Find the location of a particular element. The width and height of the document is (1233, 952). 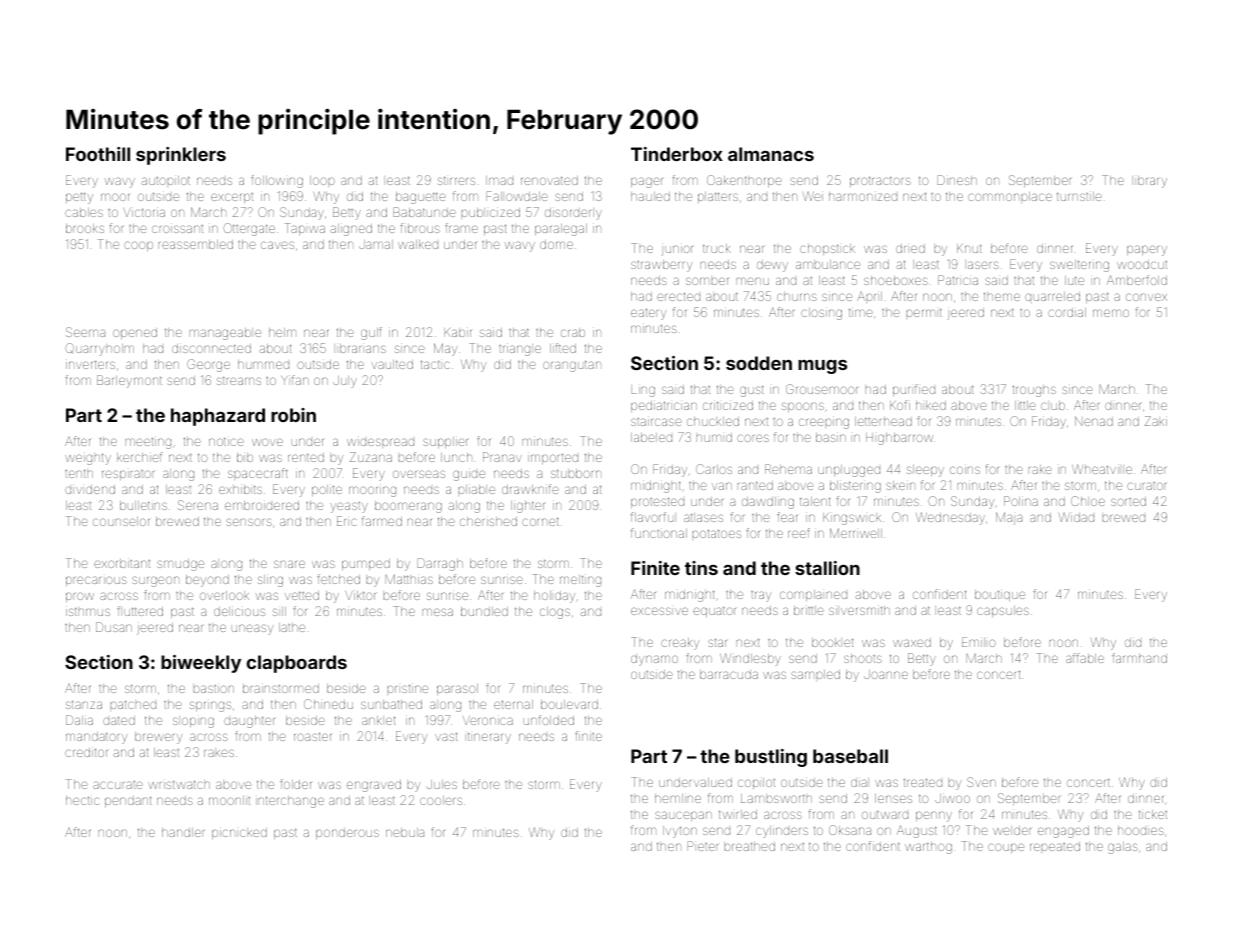

July is located at coordinates (345, 382).
